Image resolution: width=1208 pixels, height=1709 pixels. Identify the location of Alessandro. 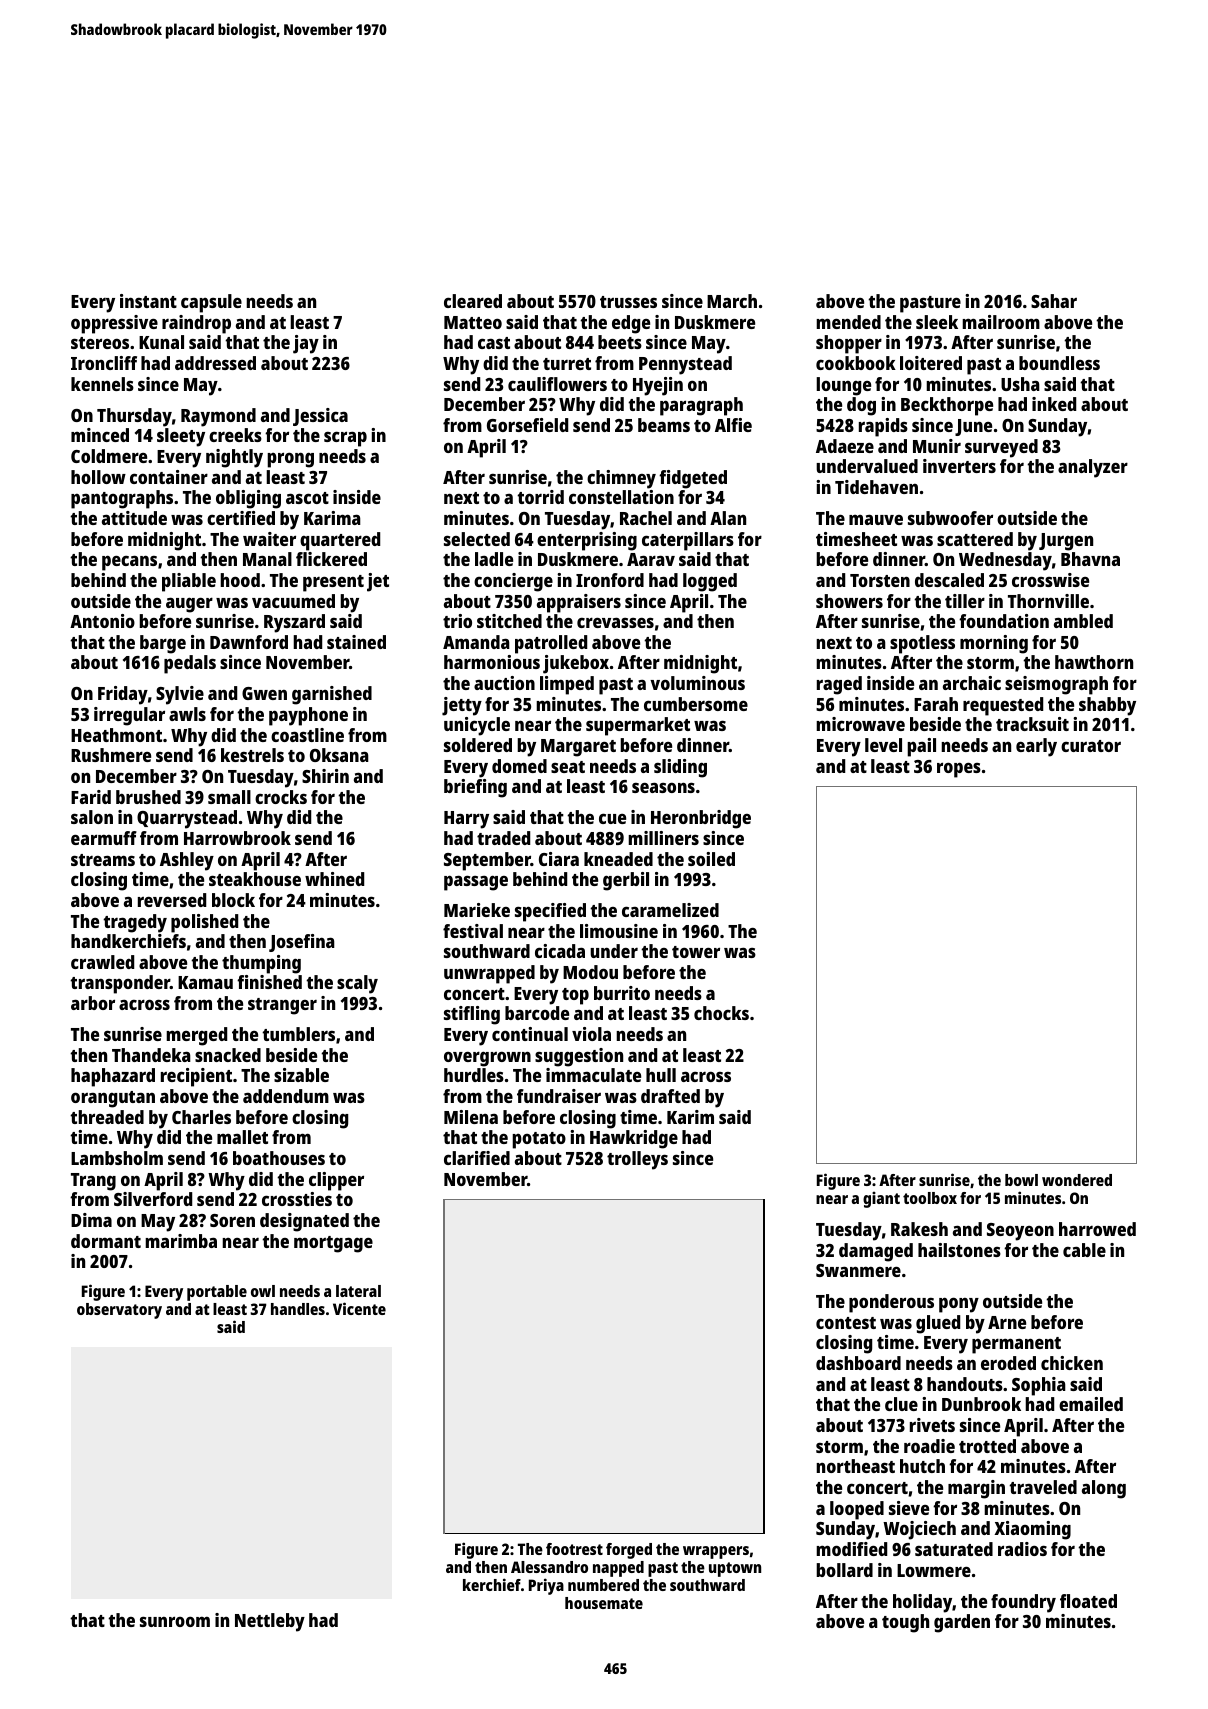
(549, 1567).
